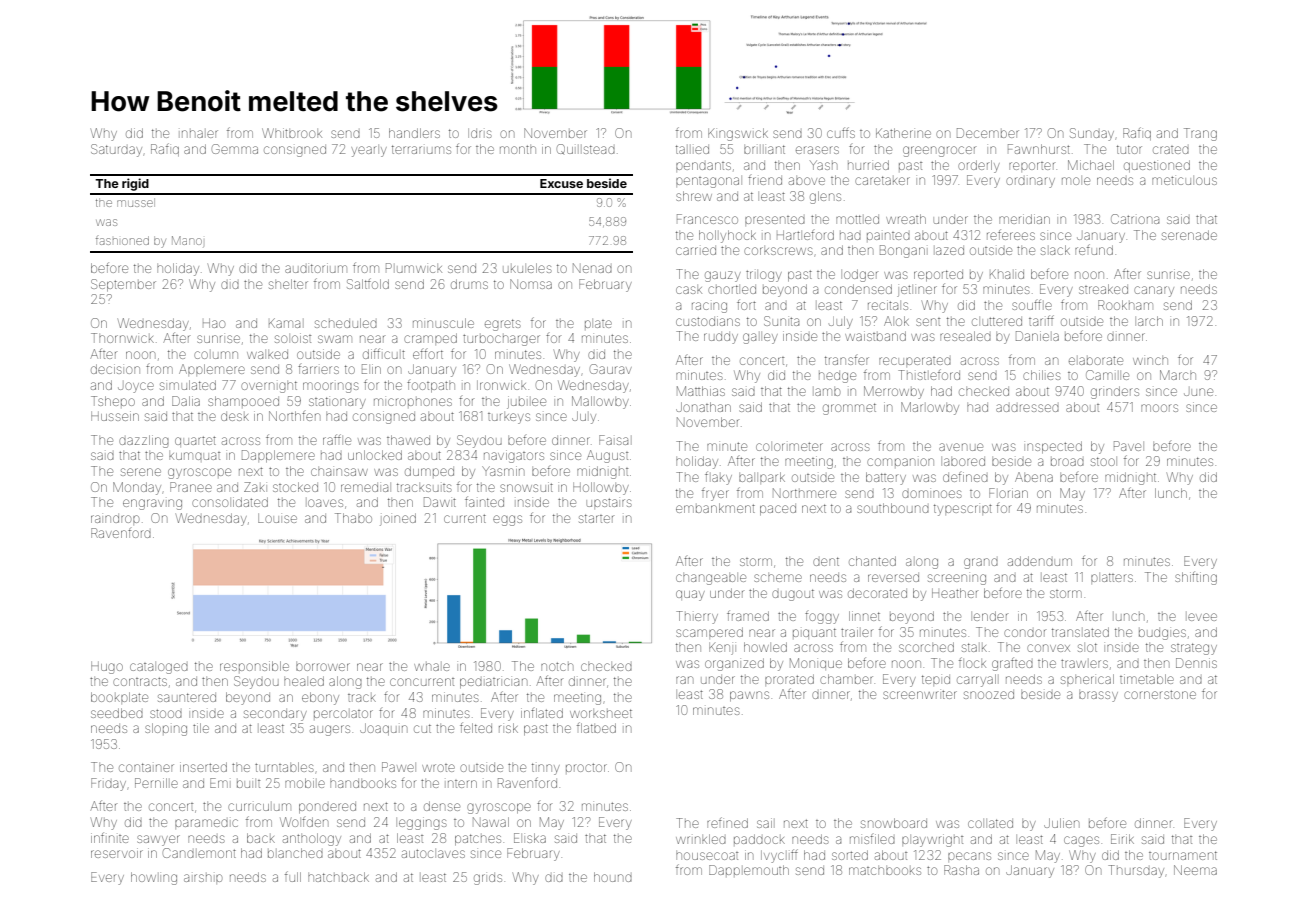  What do you see at coordinates (979, 166) in the screenshot?
I see `orderly` at bounding box center [979, 166].
